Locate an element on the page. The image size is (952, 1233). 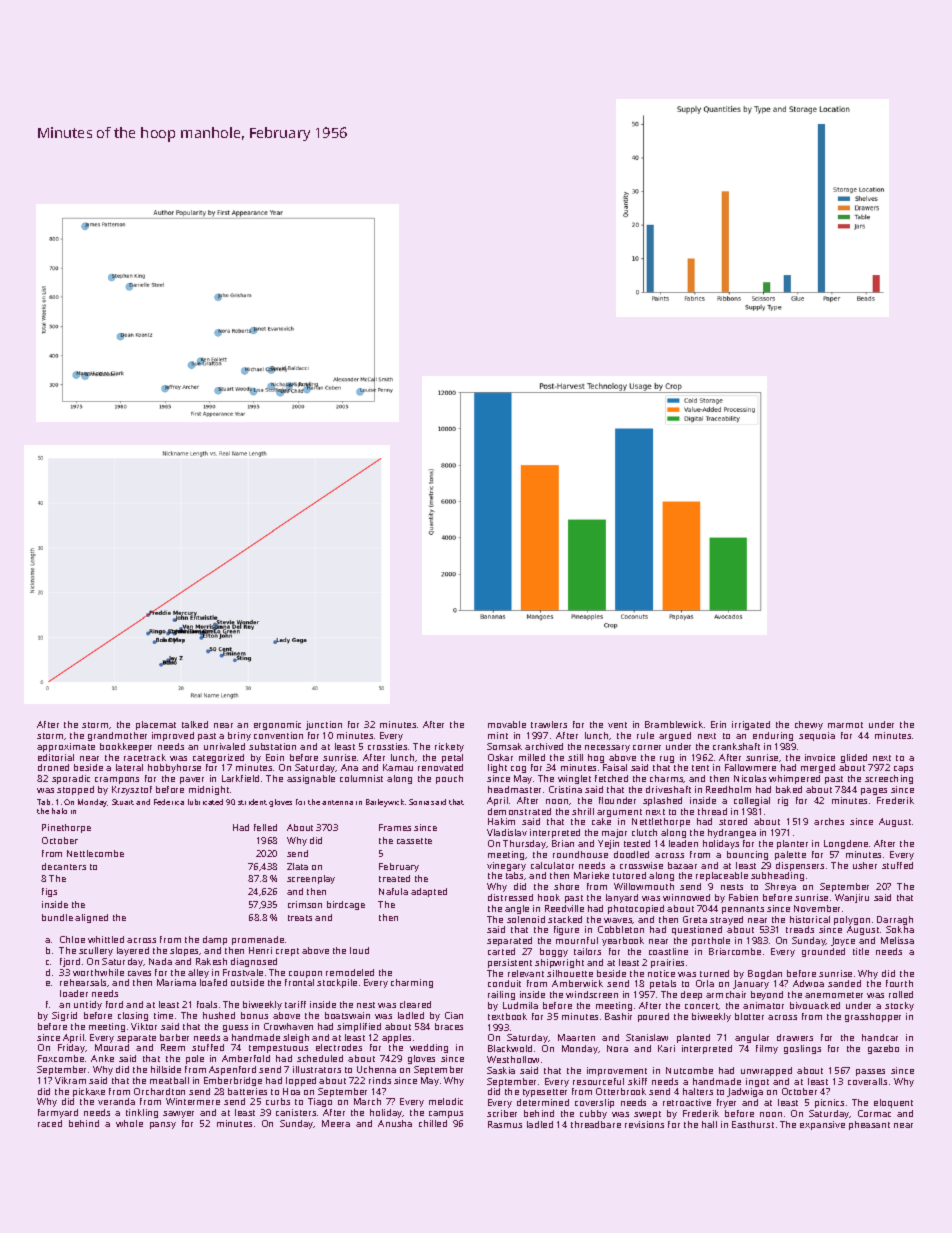
light is located at coordinates (497, 768).
